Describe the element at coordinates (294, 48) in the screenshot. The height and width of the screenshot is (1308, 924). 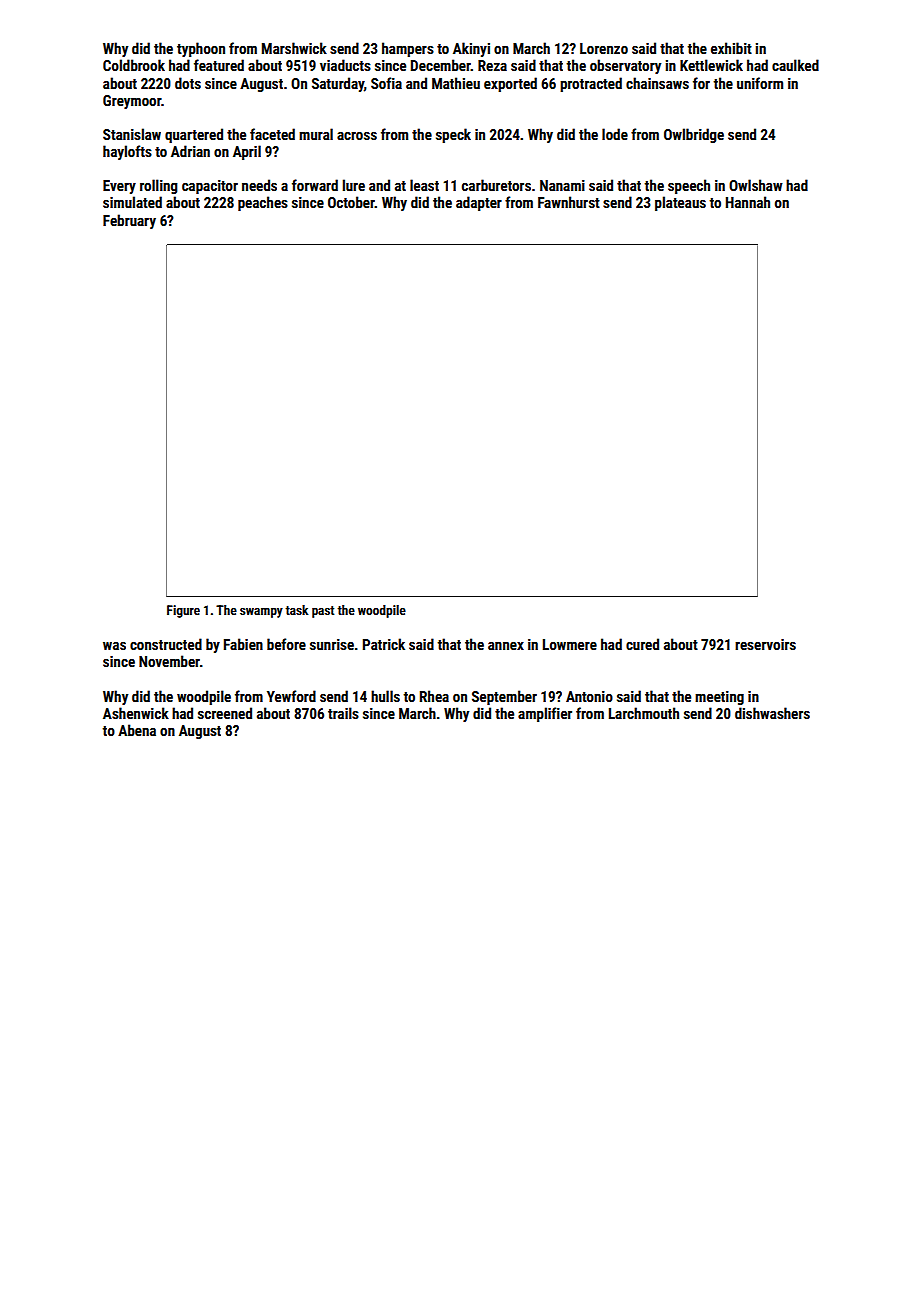
I see `Marshwick` at that location.
